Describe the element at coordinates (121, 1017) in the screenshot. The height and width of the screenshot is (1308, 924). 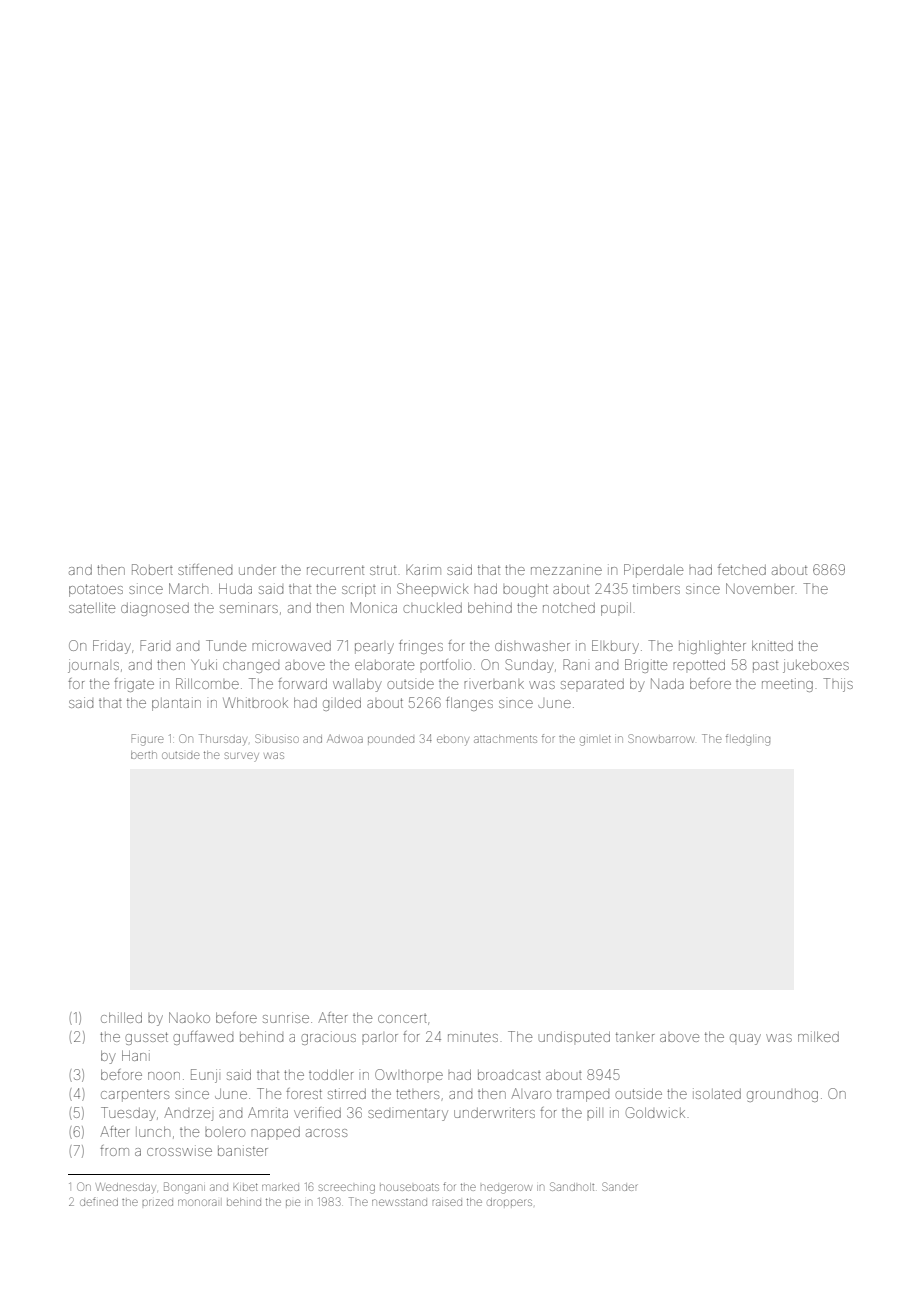
I see `chilled` at that location.
